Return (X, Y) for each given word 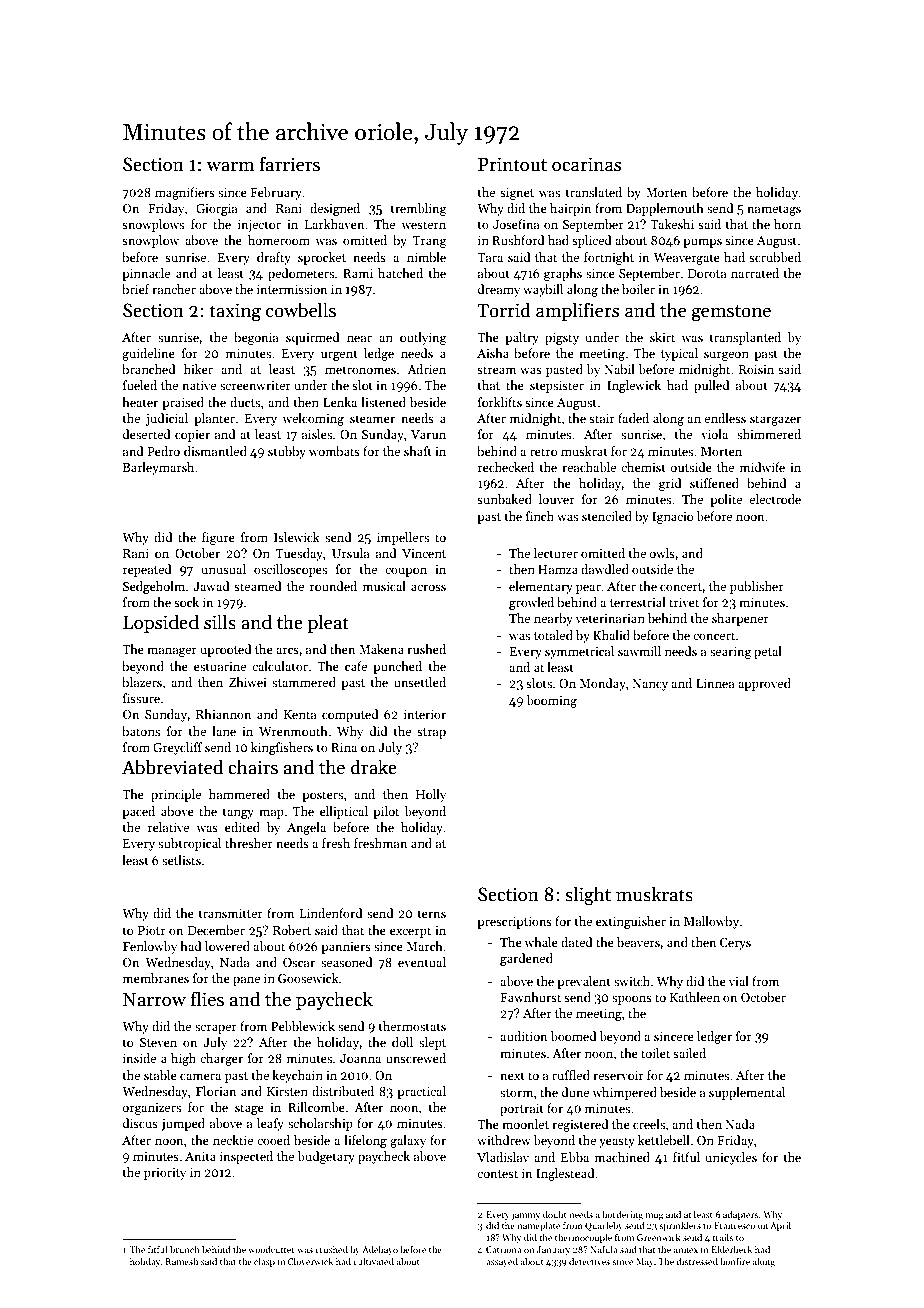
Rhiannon (223, 714)
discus (140, 1123)
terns (432, 914)
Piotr (152, 930)
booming (551, 701)
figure (218, 538)
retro (543, 452)
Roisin (756, 369)
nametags (774, 210)
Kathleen (695, 997)
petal (768, 652)
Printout (512, 164)
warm (230, 166)
